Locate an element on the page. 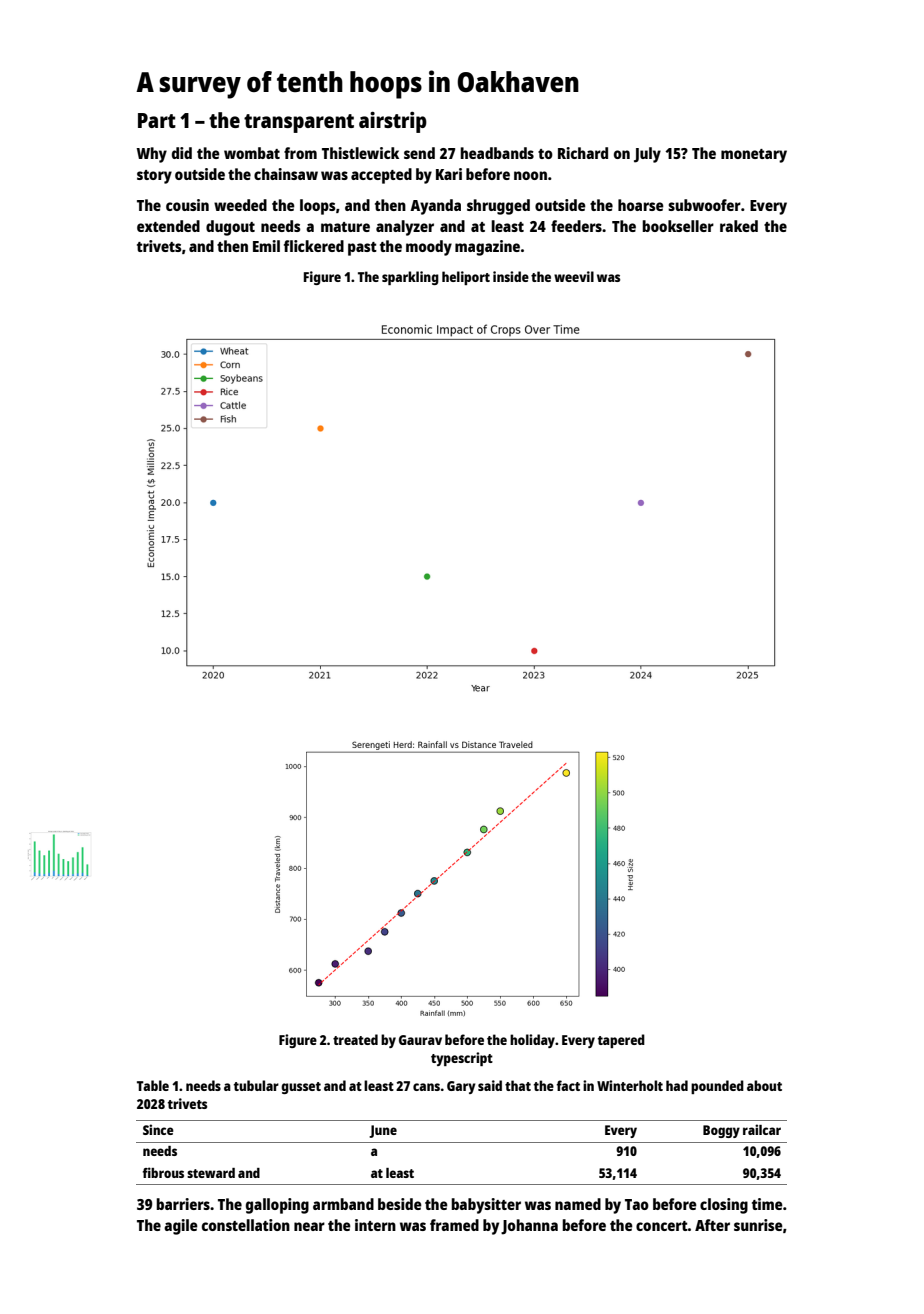 This page has height=1314, width=924. extended is located at coordinates (168, 226).
